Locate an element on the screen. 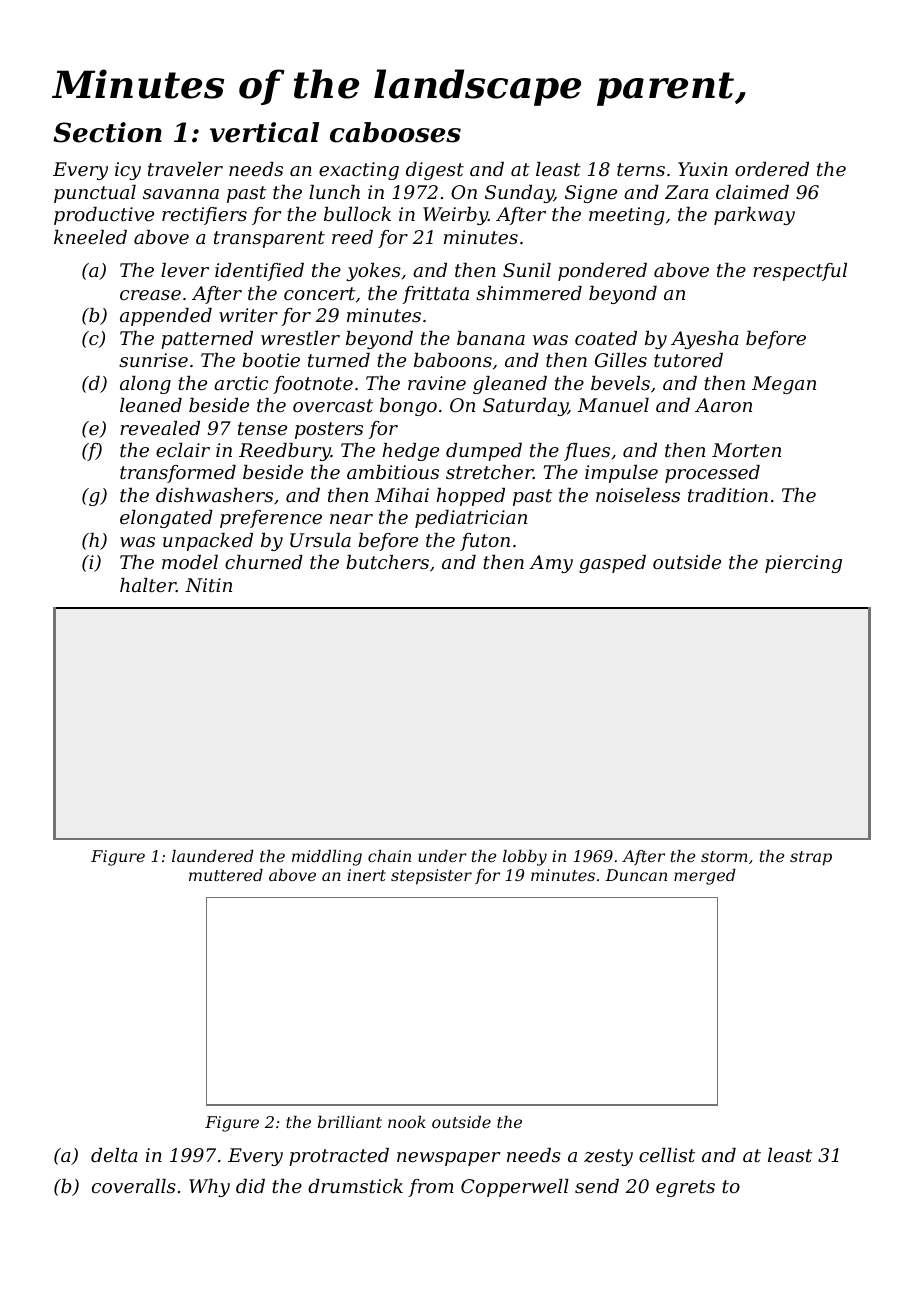  kneeled is located at coordinates (90, 237).
